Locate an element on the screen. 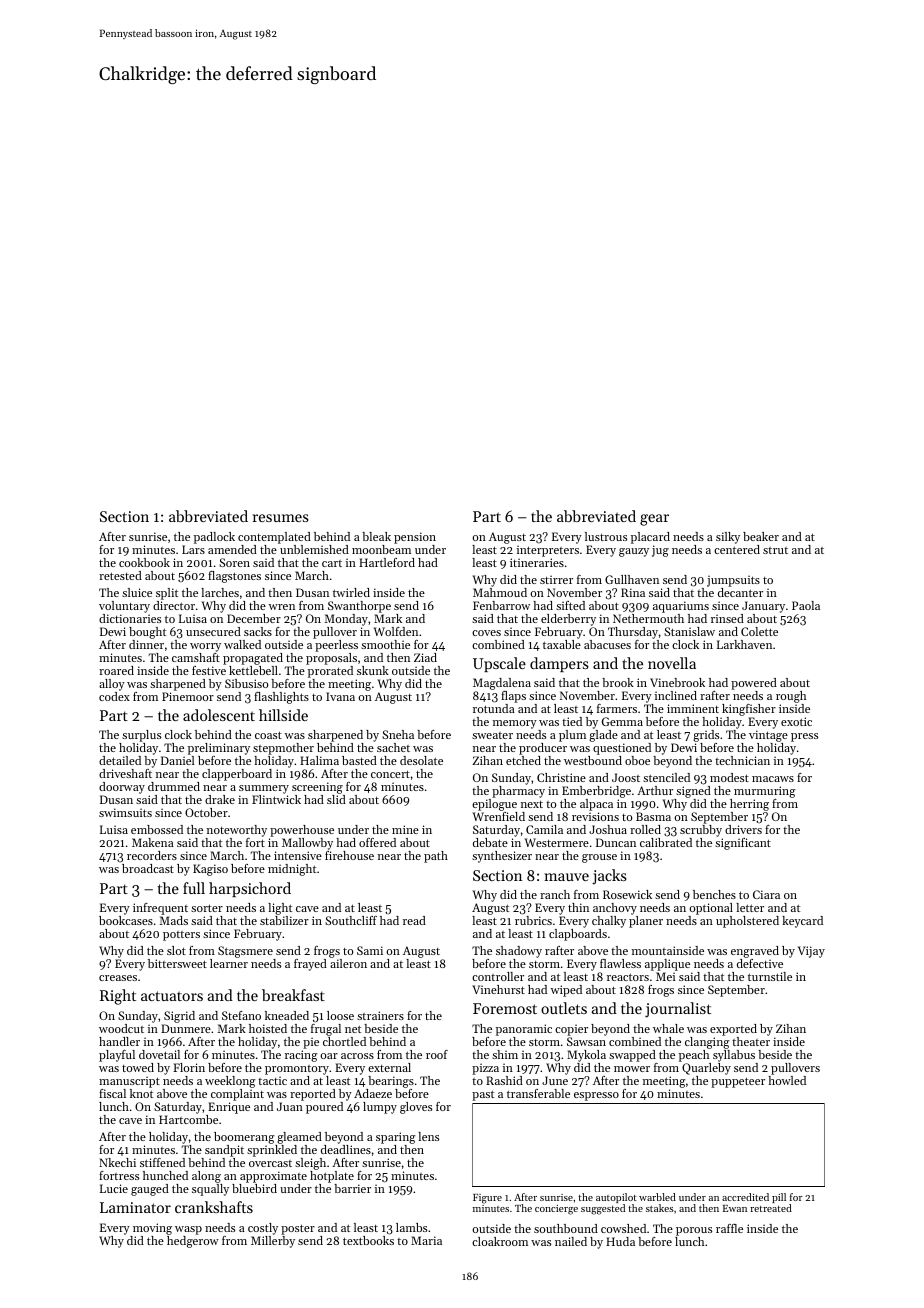 This screenshot has width=924, height=1308. padlock is located at coordinates (214, 538).
